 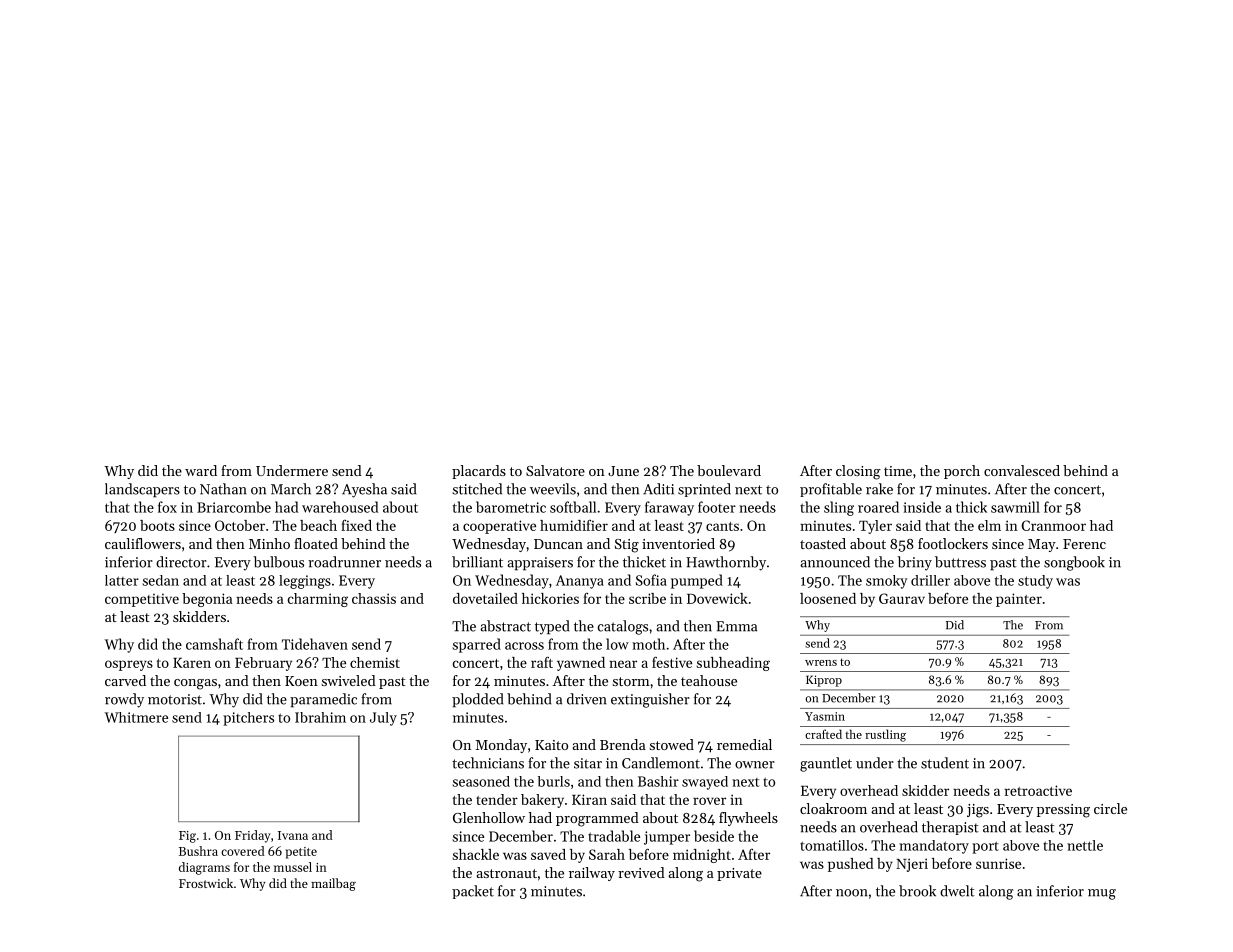 What do you see at coordinates (555, 470) in the screenshot?
I see `Salvatore` at bounding box center [555, 470].
